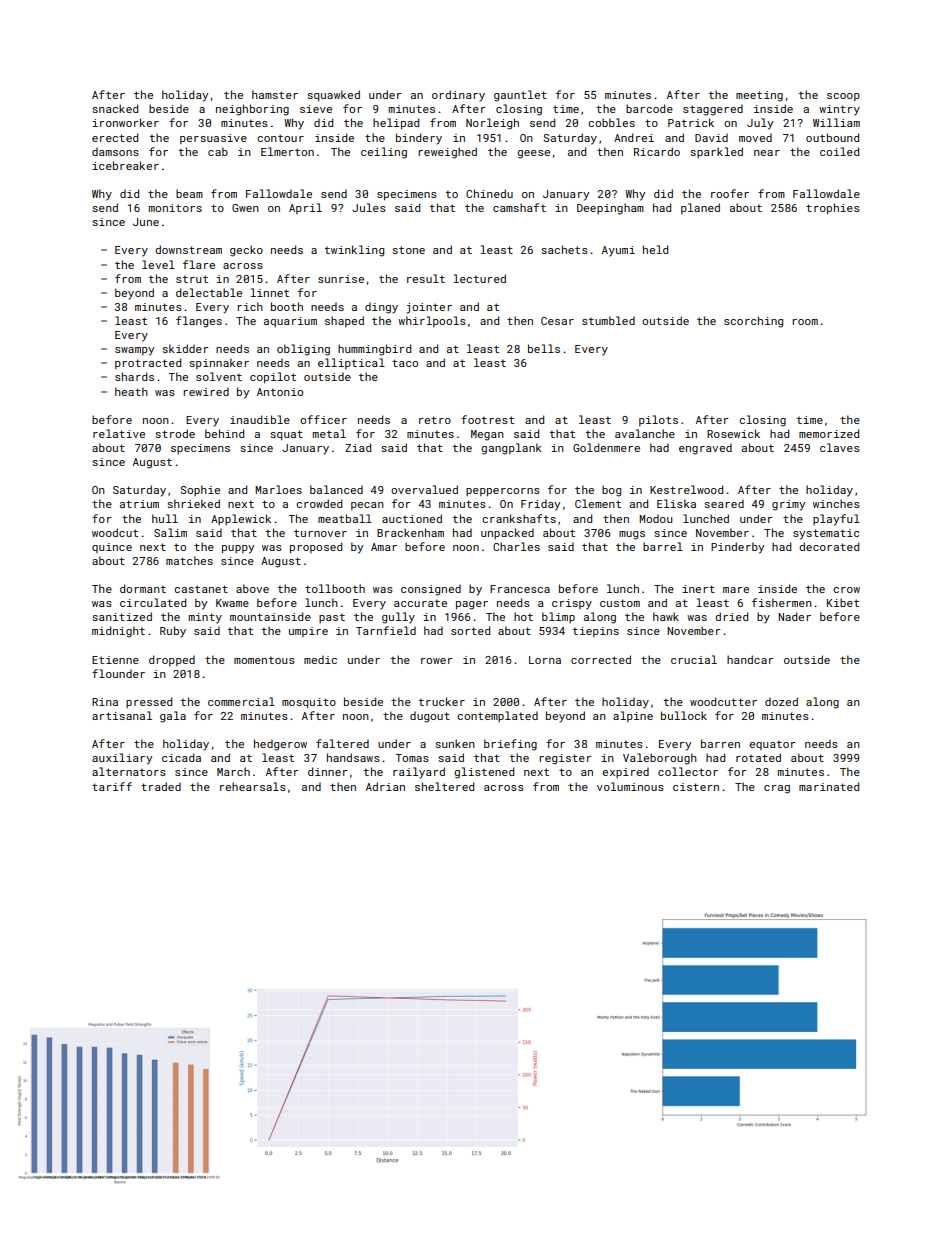 The image size is (952, 1233). What do you see at coordinates (309, 703) in the page?
I see `mosquito` at bounding box center [309, 703].
